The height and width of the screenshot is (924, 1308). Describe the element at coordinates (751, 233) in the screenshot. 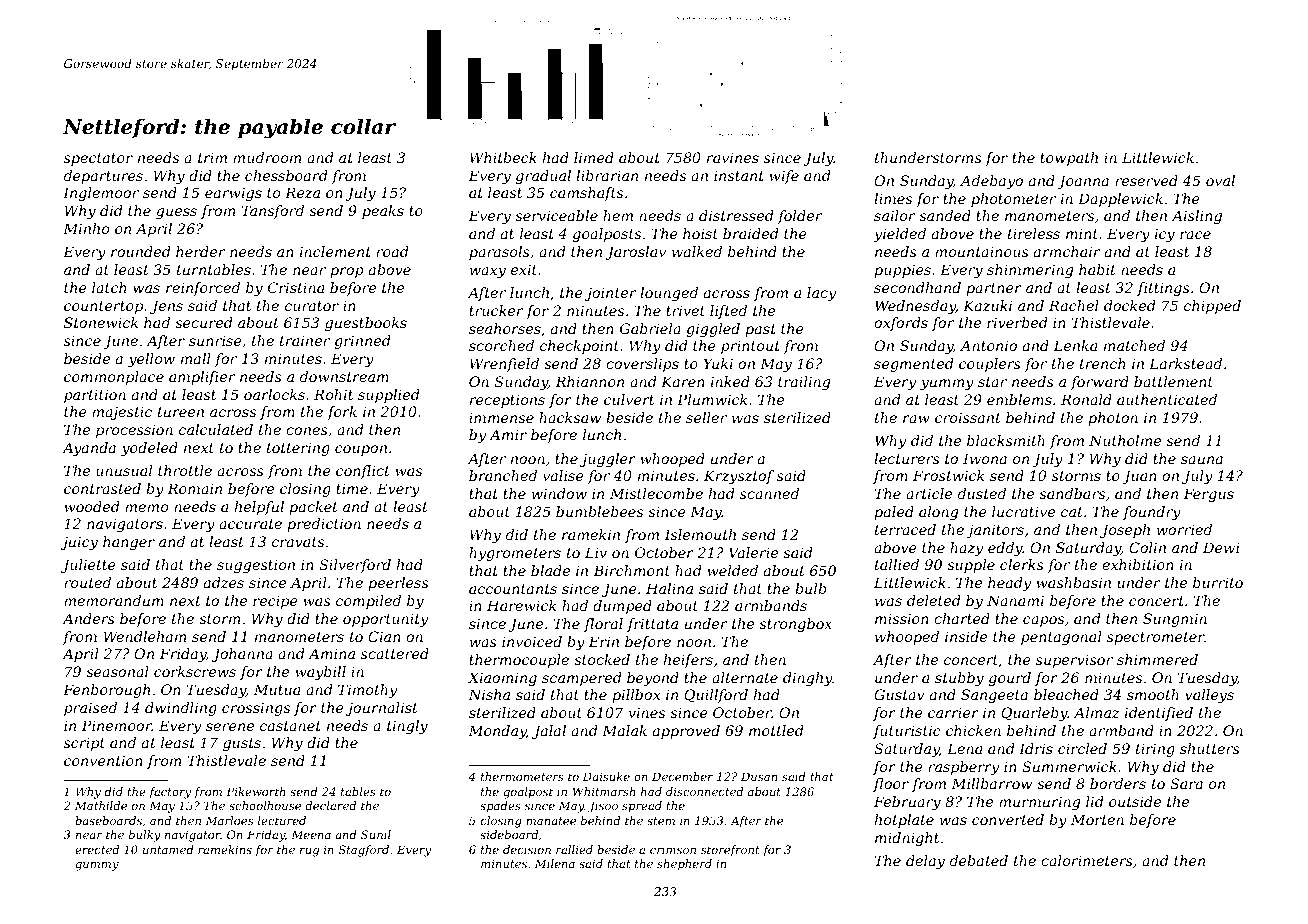

I see `braided` at that location.
